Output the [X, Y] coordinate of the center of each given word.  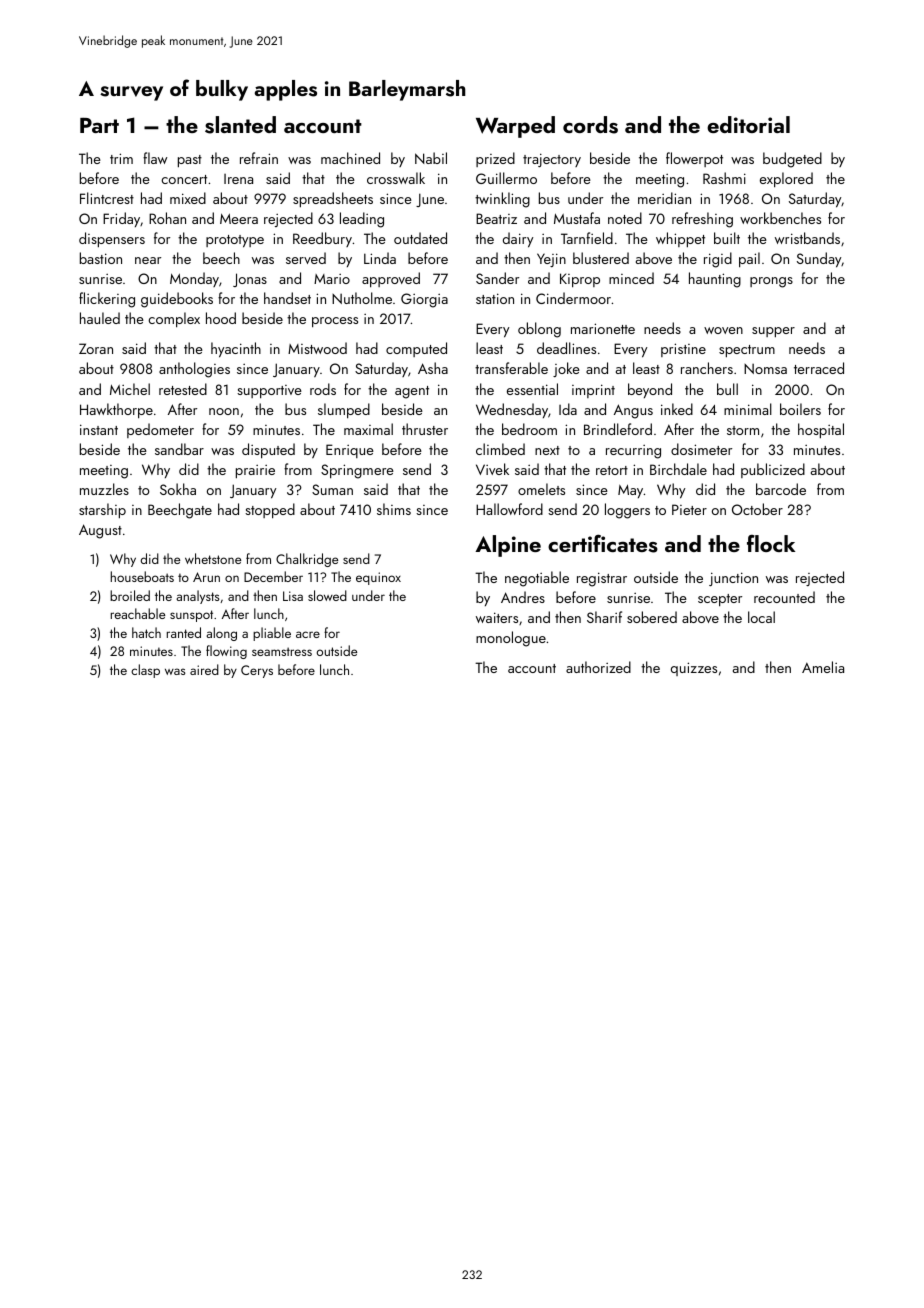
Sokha [178, 489]
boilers [800, 409]
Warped [515, 127]
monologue [511, 639]
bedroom [529, 429]
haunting [715, 280]
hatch [146, 632]
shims [394, 509]
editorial [748, 124]
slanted [240, 125]
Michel [130, 389]
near [148, 260]
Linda [380, 258]
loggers [627, 511]
